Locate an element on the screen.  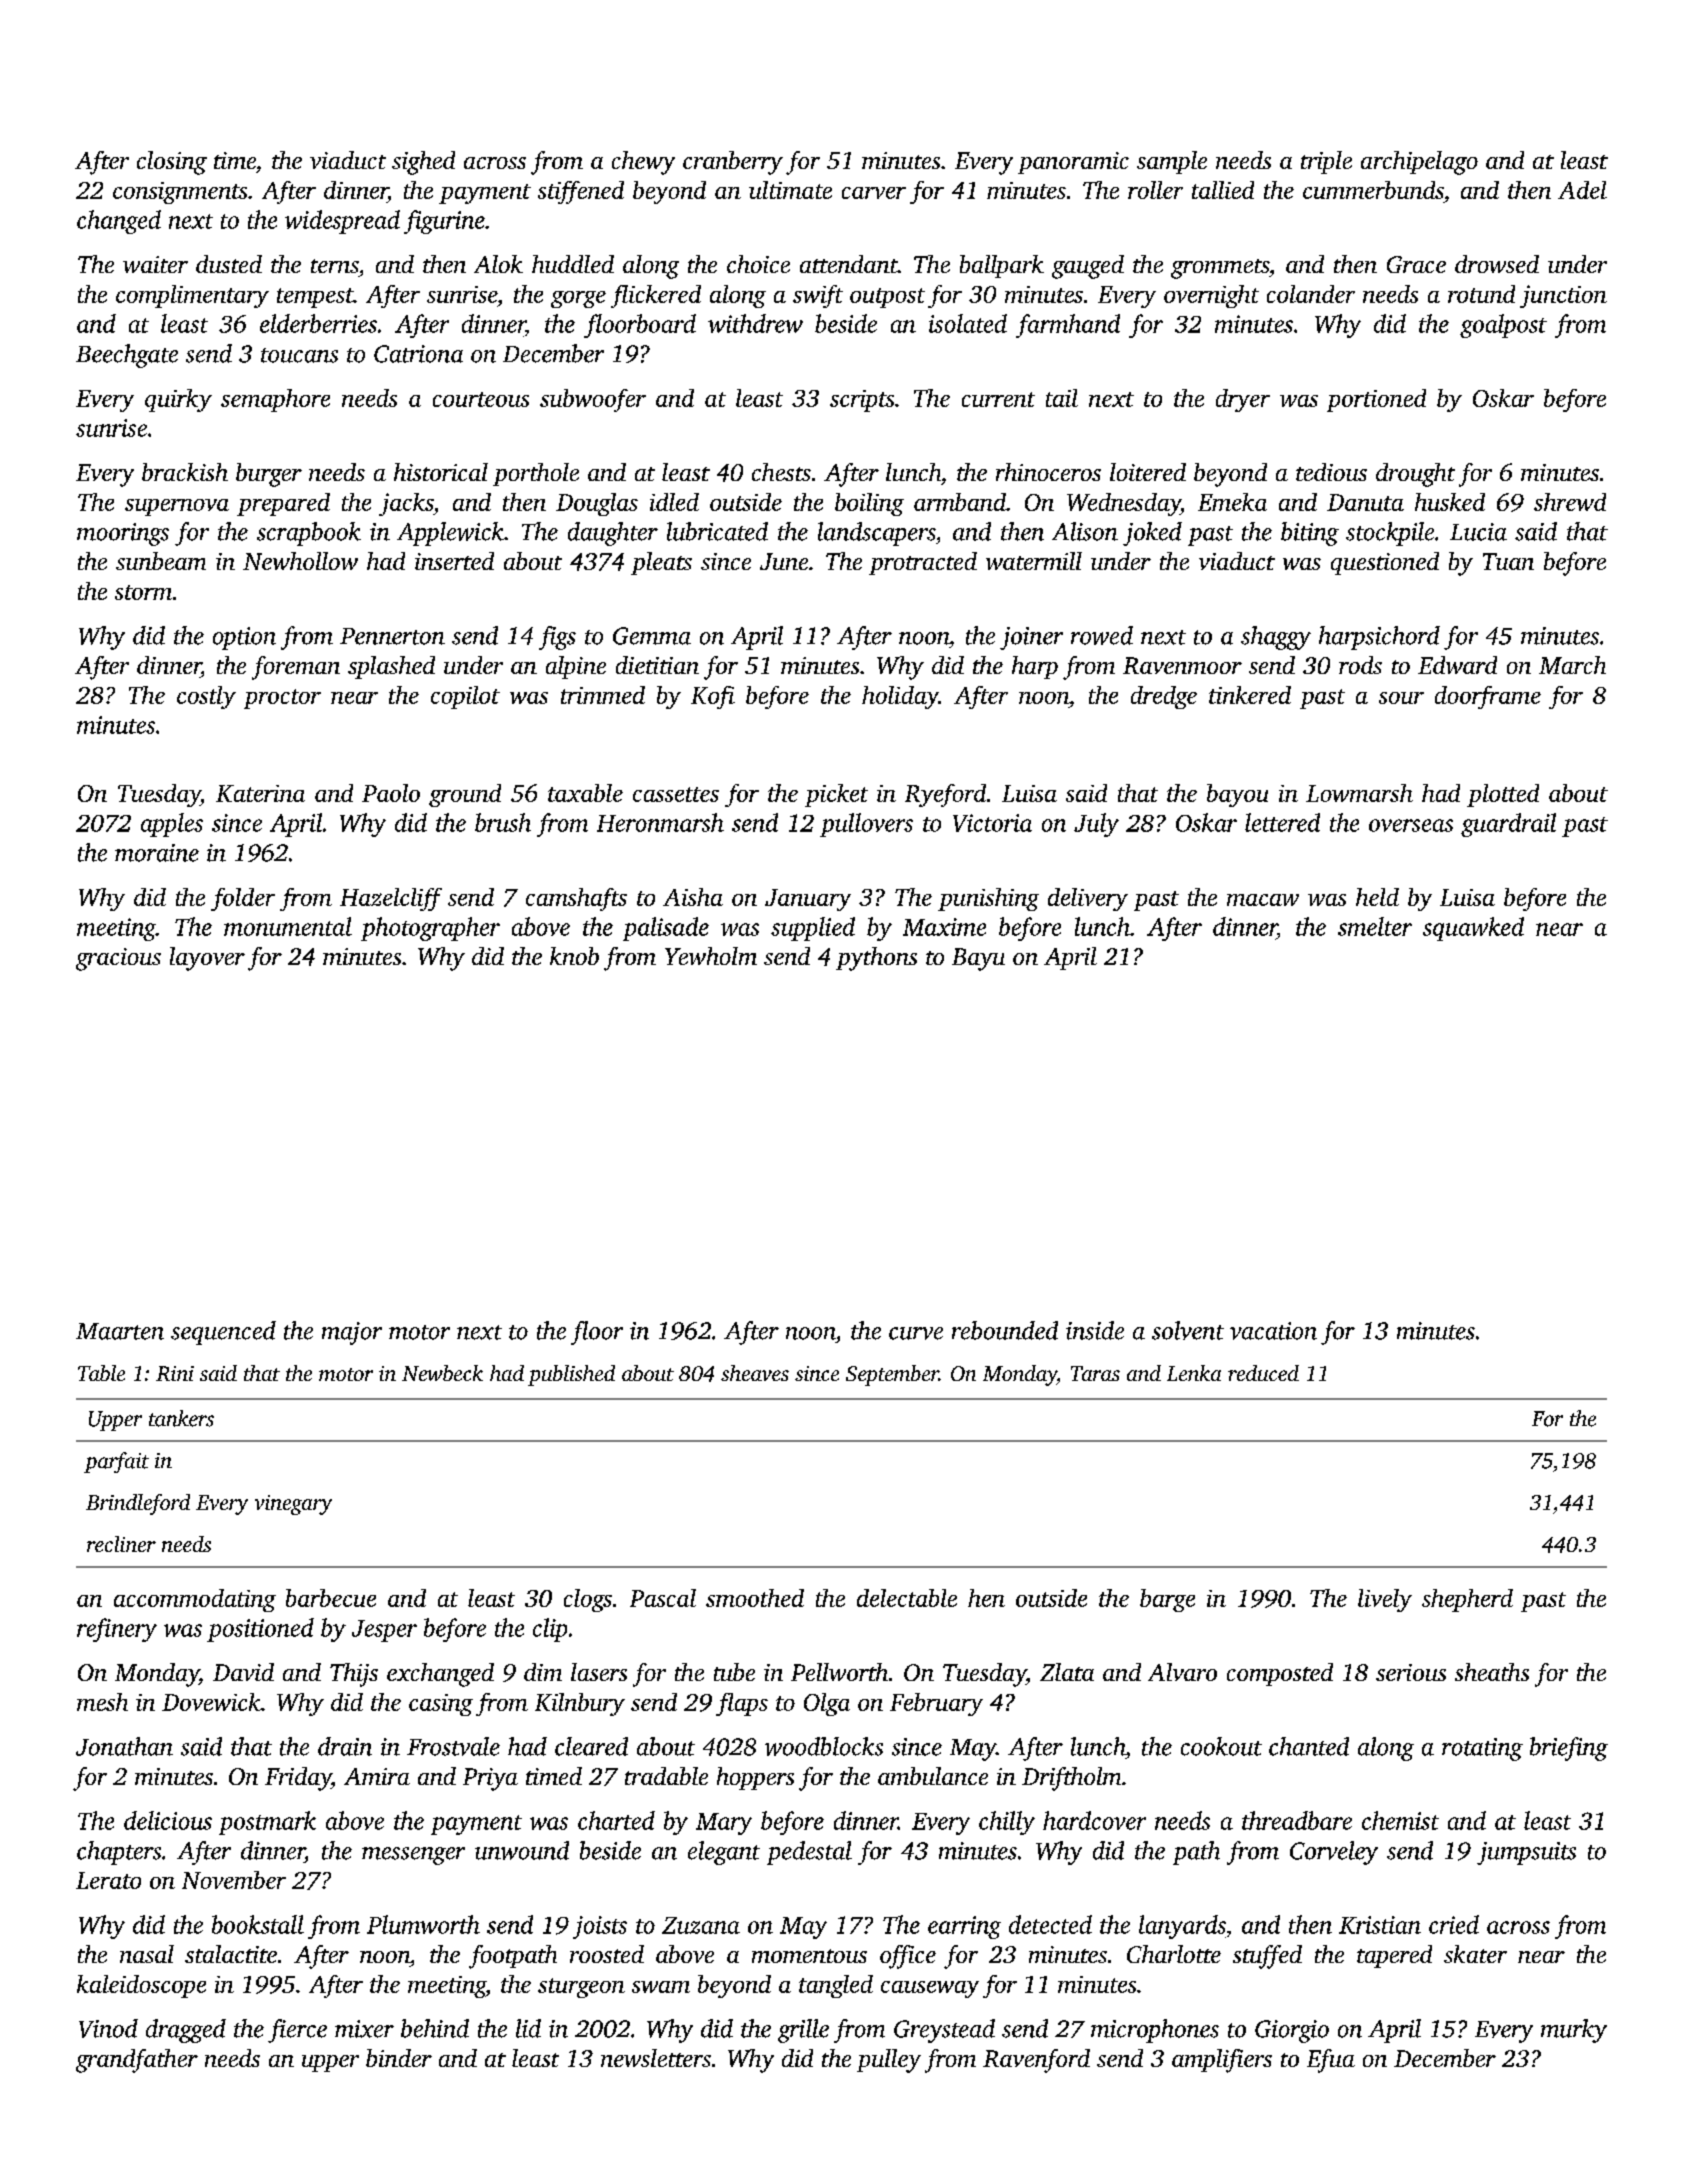
Bayu is located at coordinates (978, 959).
